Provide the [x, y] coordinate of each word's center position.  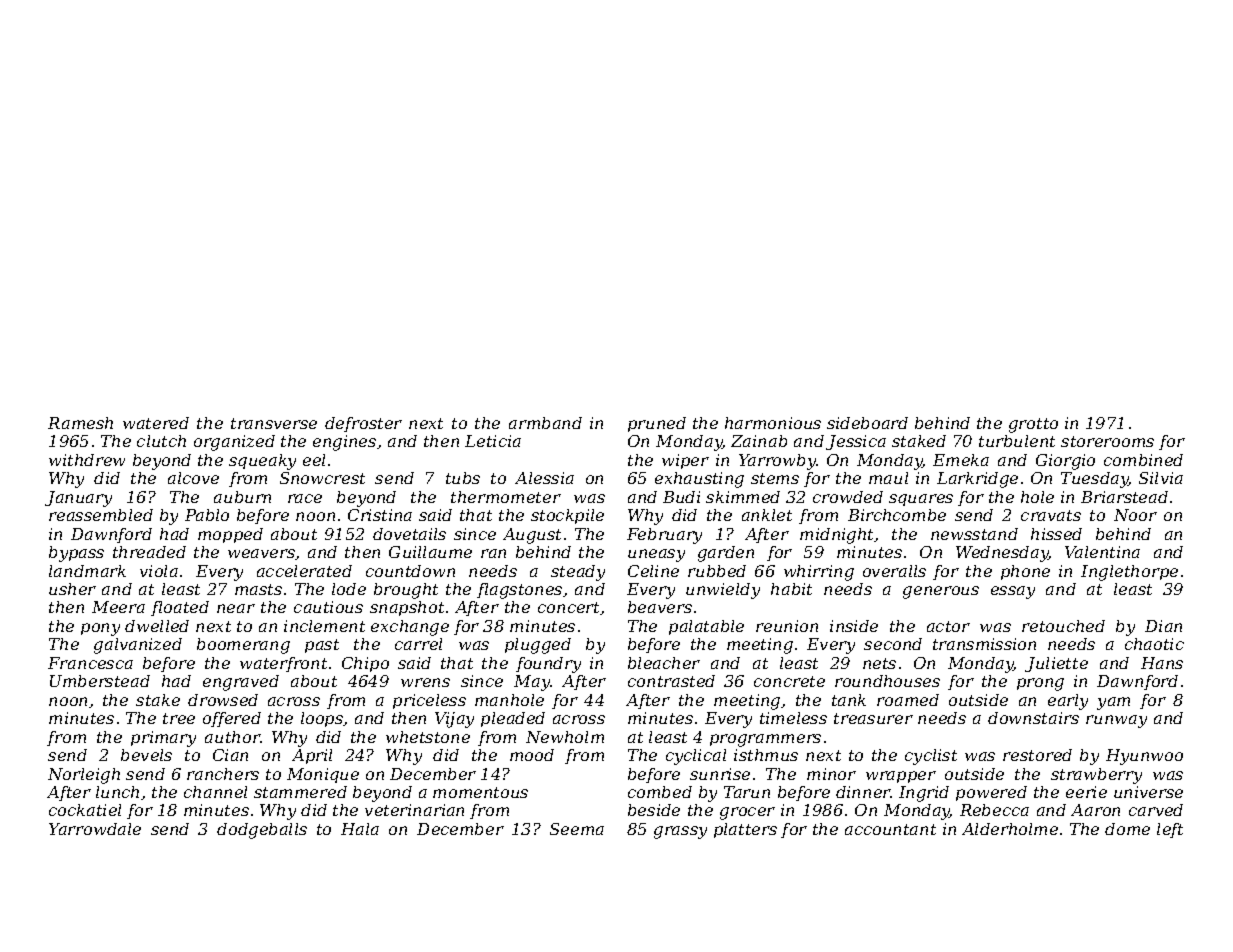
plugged [538, 646]
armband [545, 423]
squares [921, 500]
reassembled [101, 515]
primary [163, 739]
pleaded [513, 719]
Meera [118, 607]
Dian [1163, 626]
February [664, 536]
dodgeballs [262, 831]
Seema [577, 829]
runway [1116, 721]
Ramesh [80, 423]
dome [1127, 829]
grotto [1033, 425]
